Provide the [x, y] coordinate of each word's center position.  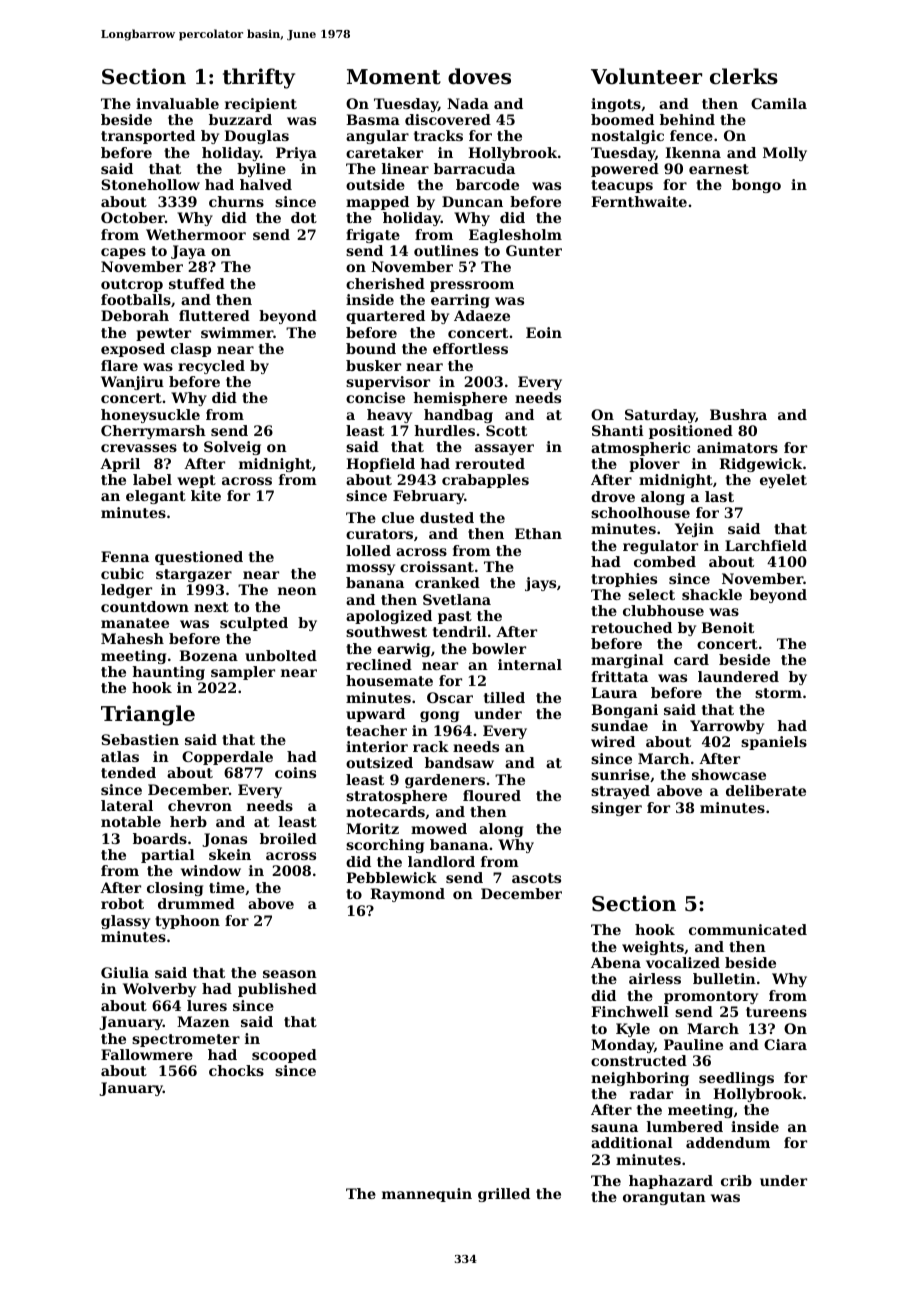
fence [691, 135]
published [277, 990]
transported [148, 137]
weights [653, 948]
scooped [284, 1056]
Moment [394, 77]
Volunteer [646, 76]
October [133, 217]
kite [206, 495]
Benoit [727, 627]
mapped [377, 203]
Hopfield [380, 465]
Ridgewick [760, 465]
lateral [127, 805]
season [290, 974]
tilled [504, 697]
